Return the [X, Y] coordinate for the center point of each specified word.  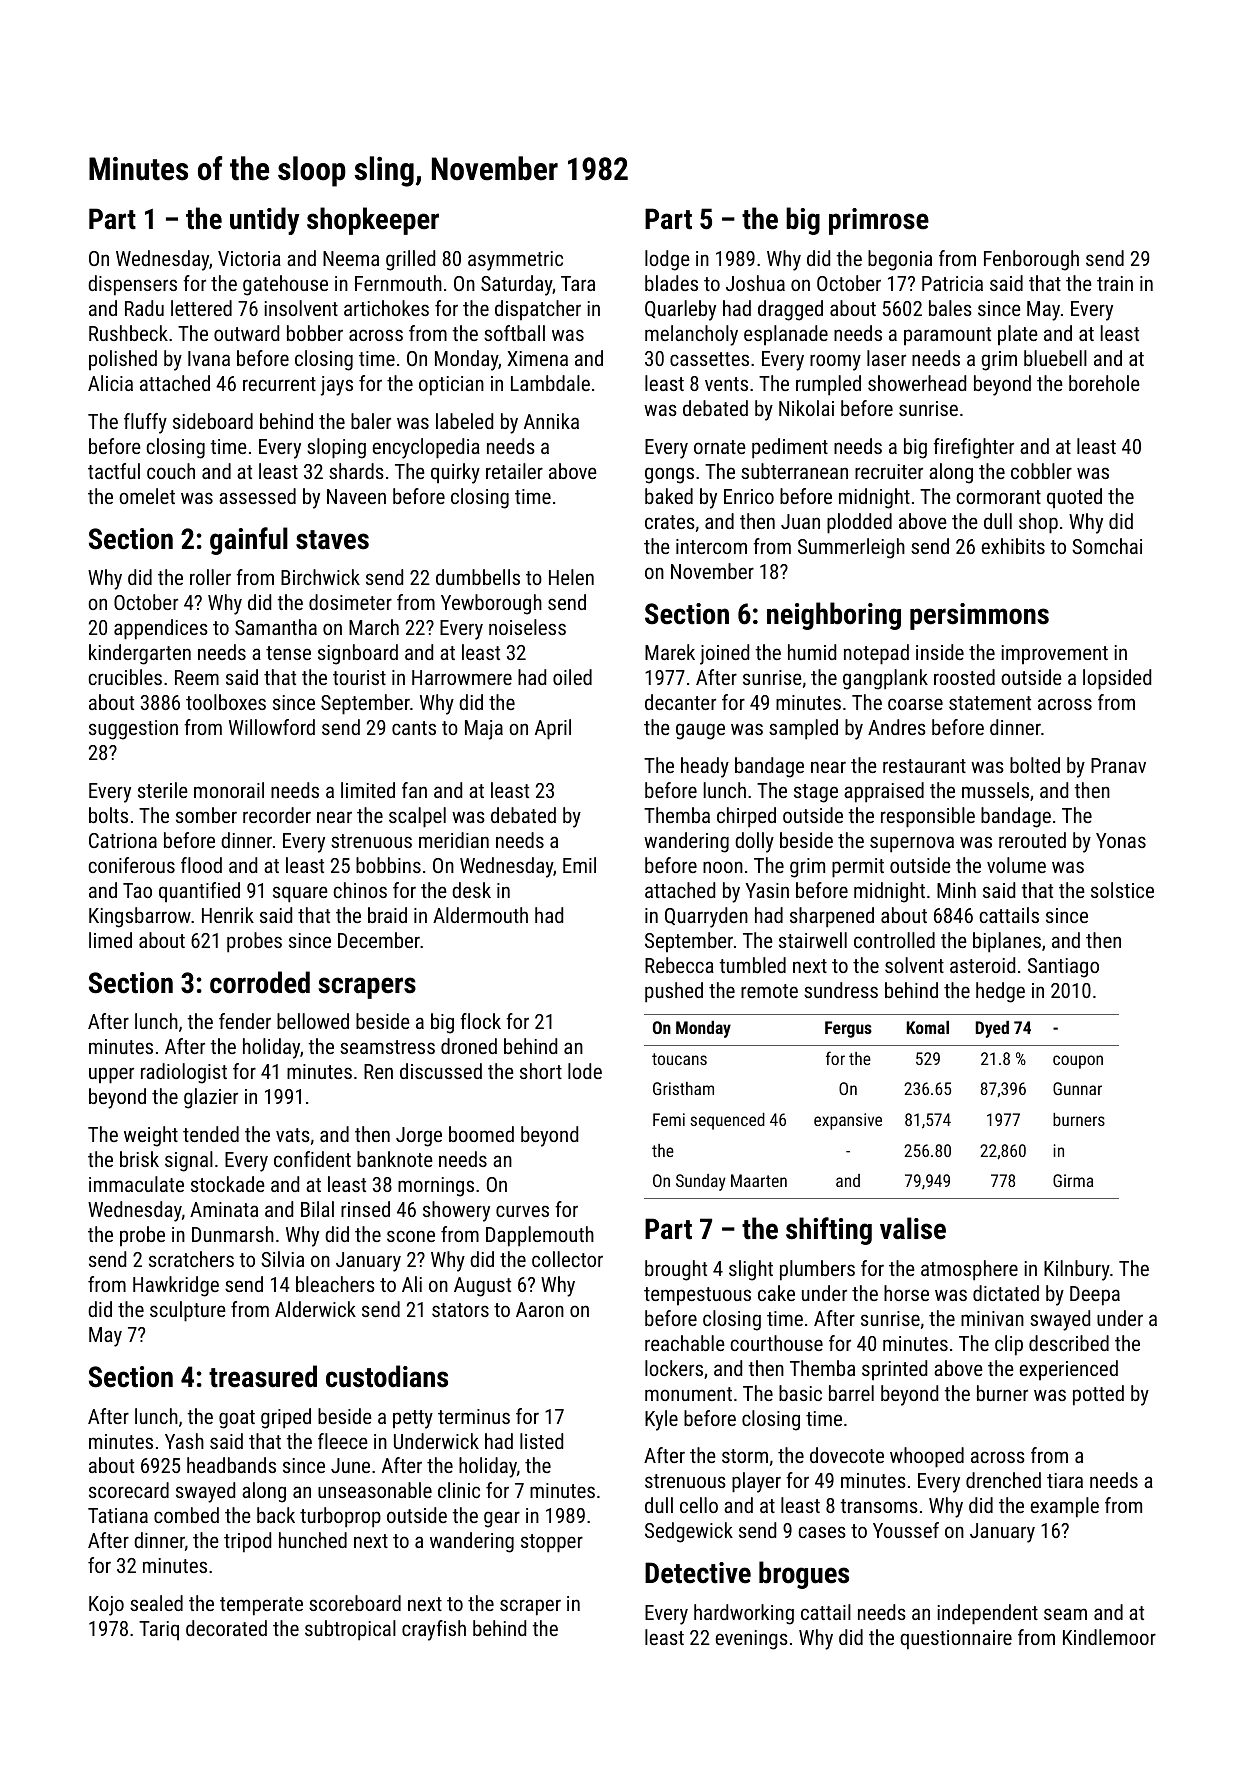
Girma [1073, 1180]
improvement [1054, 654]
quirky [455, 473]
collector [567, 1259]
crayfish [434, 1630]
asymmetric [515, 261]
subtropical [350, 1630]
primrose [879, 221]
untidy [265, 221]
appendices [161, 629]
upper [111, 1075]
